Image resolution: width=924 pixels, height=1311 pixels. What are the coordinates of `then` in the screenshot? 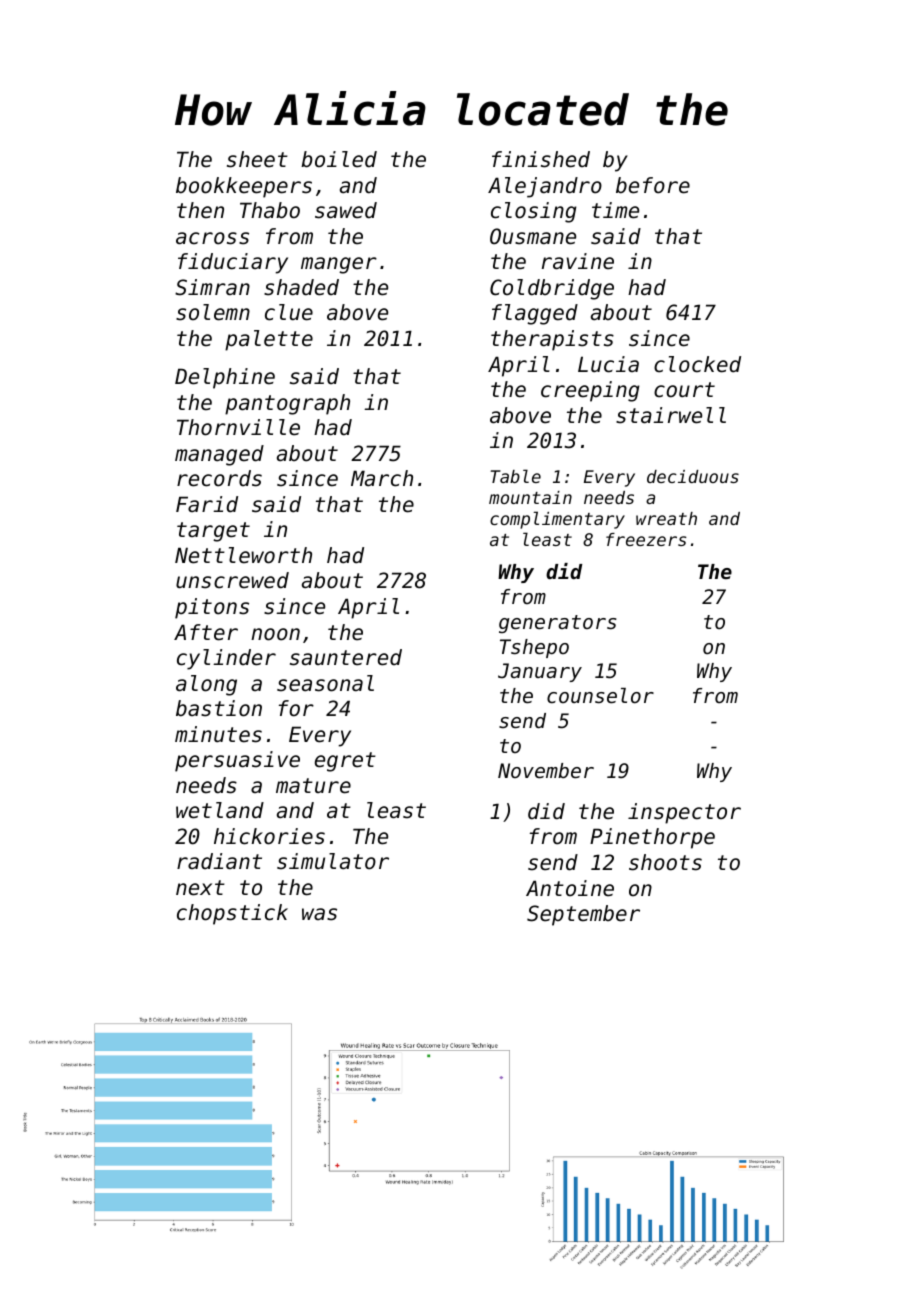 It's located at (200, 210).
